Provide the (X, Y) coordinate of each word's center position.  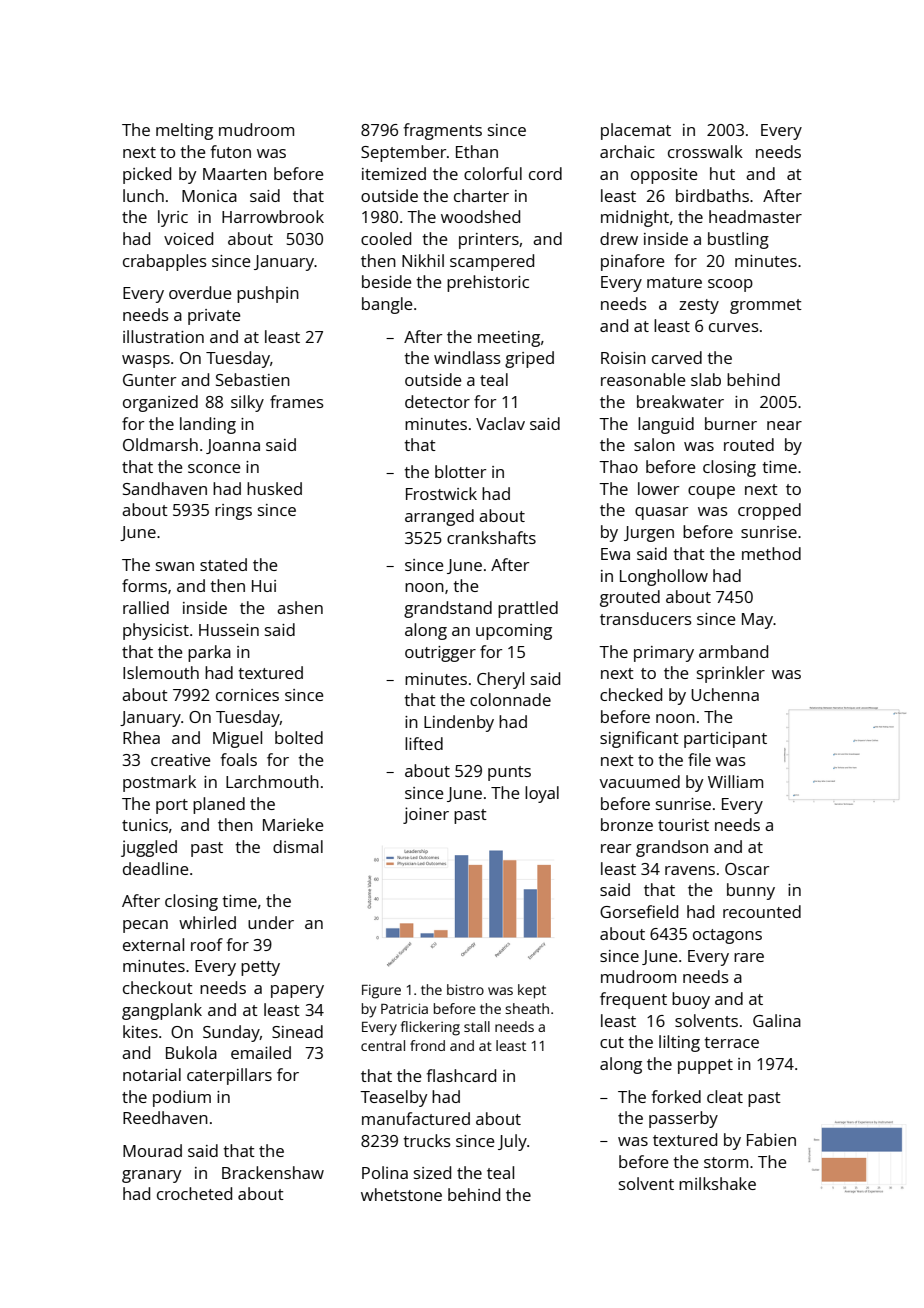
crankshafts (491, 537)
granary (151, 1176)
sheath (527, 1008)
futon (230, 151)
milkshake (717, 1183)
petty (260, 968)
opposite (664, 176)
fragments (442, 131)
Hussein (229, 630)
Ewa (615, 554)
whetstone (401, 1194)
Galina (777, 1020)
